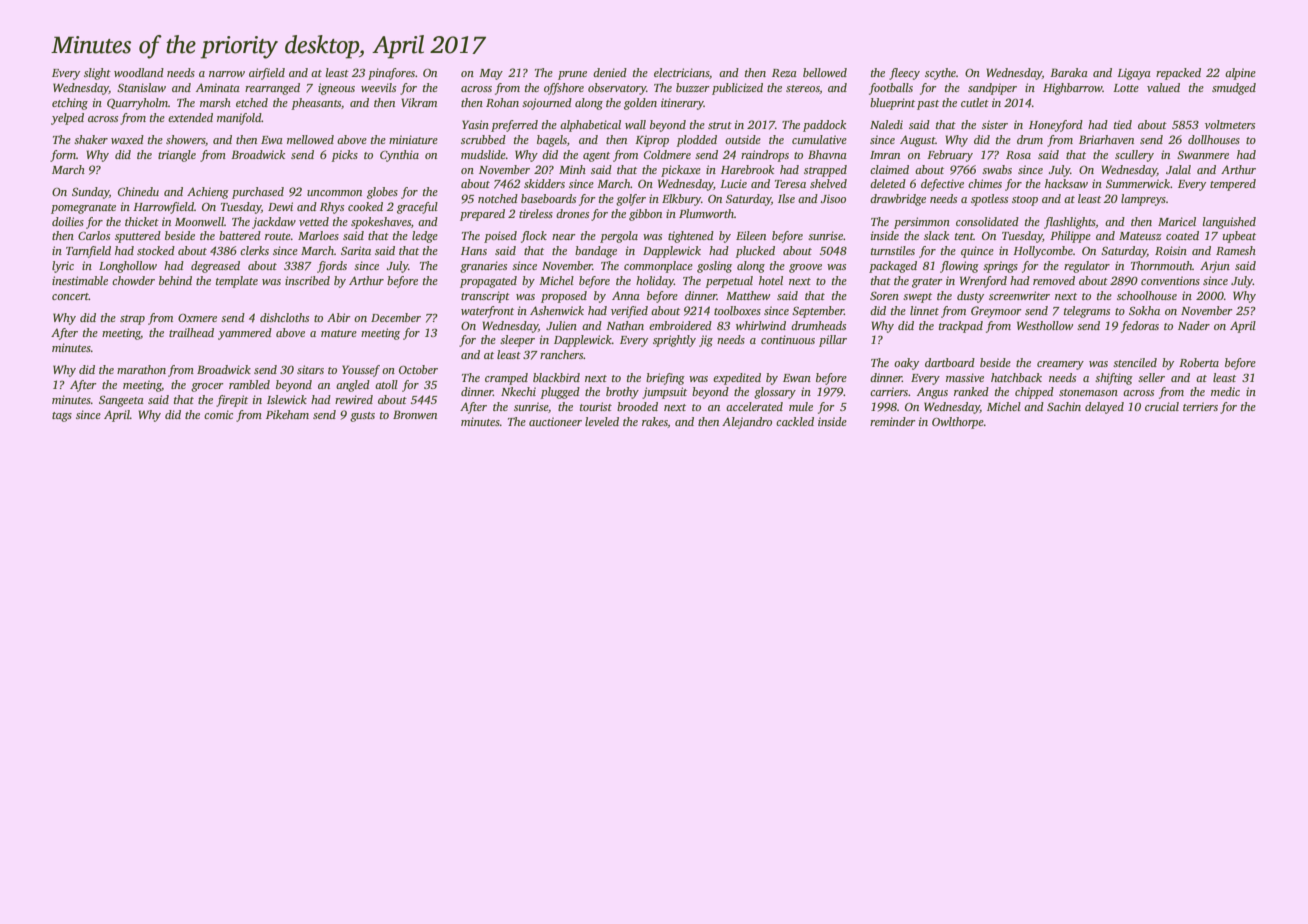 The width and height of the screenshot is (1308, 924). I want to click on globes, so click(382, 193).
